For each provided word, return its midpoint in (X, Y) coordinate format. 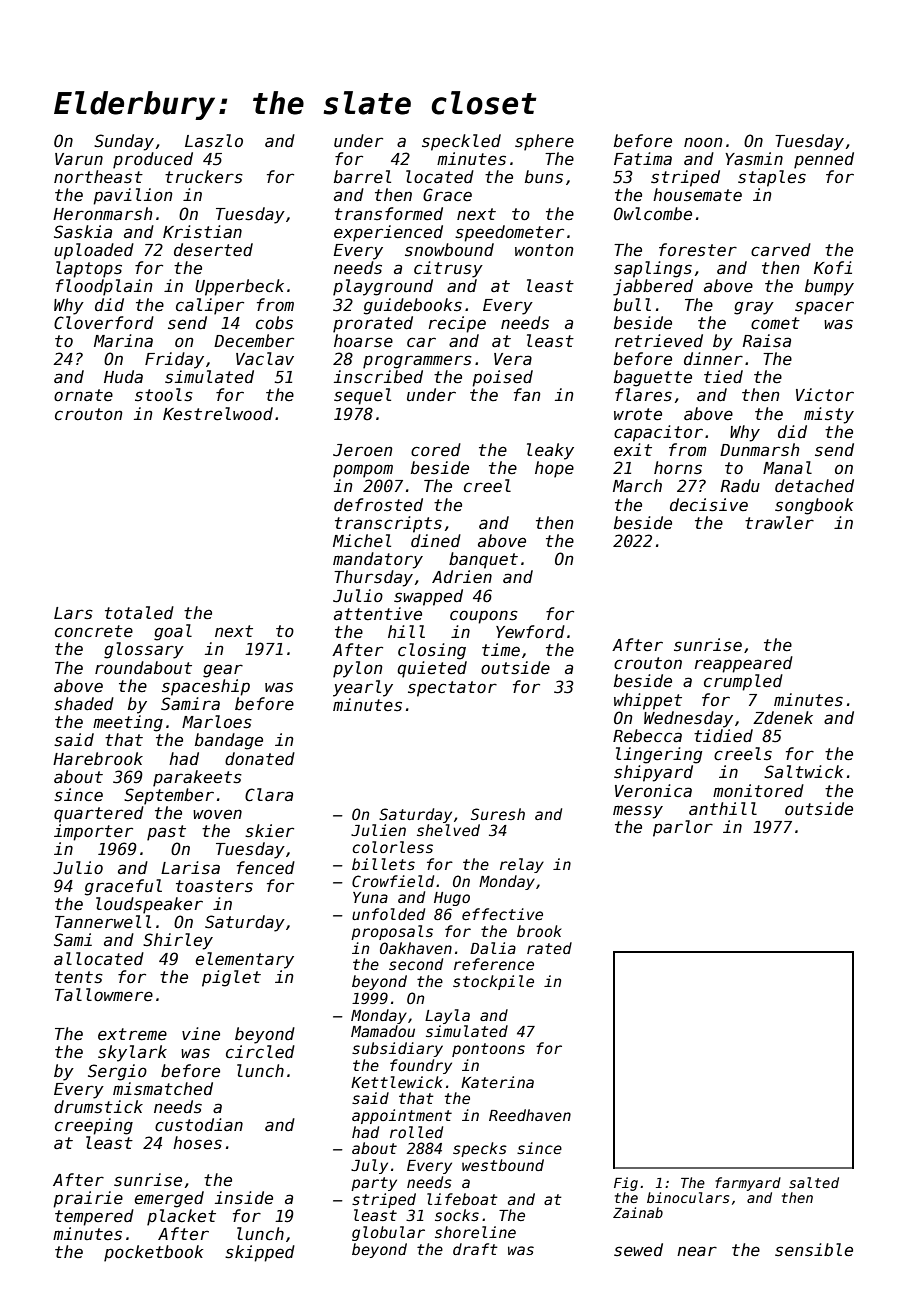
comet (775, 323)
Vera (513, 359)
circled (260, 1052)
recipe (457, 324)
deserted (213, 250)
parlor (683, 828)
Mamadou (383, 1031)
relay (522, 865)
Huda (123, 377)
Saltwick (803, 772)
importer (93, 832)
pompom (363, 471)
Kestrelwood (218, 414)
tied (723, 377)
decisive (709, 505)
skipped (260, 1253)
